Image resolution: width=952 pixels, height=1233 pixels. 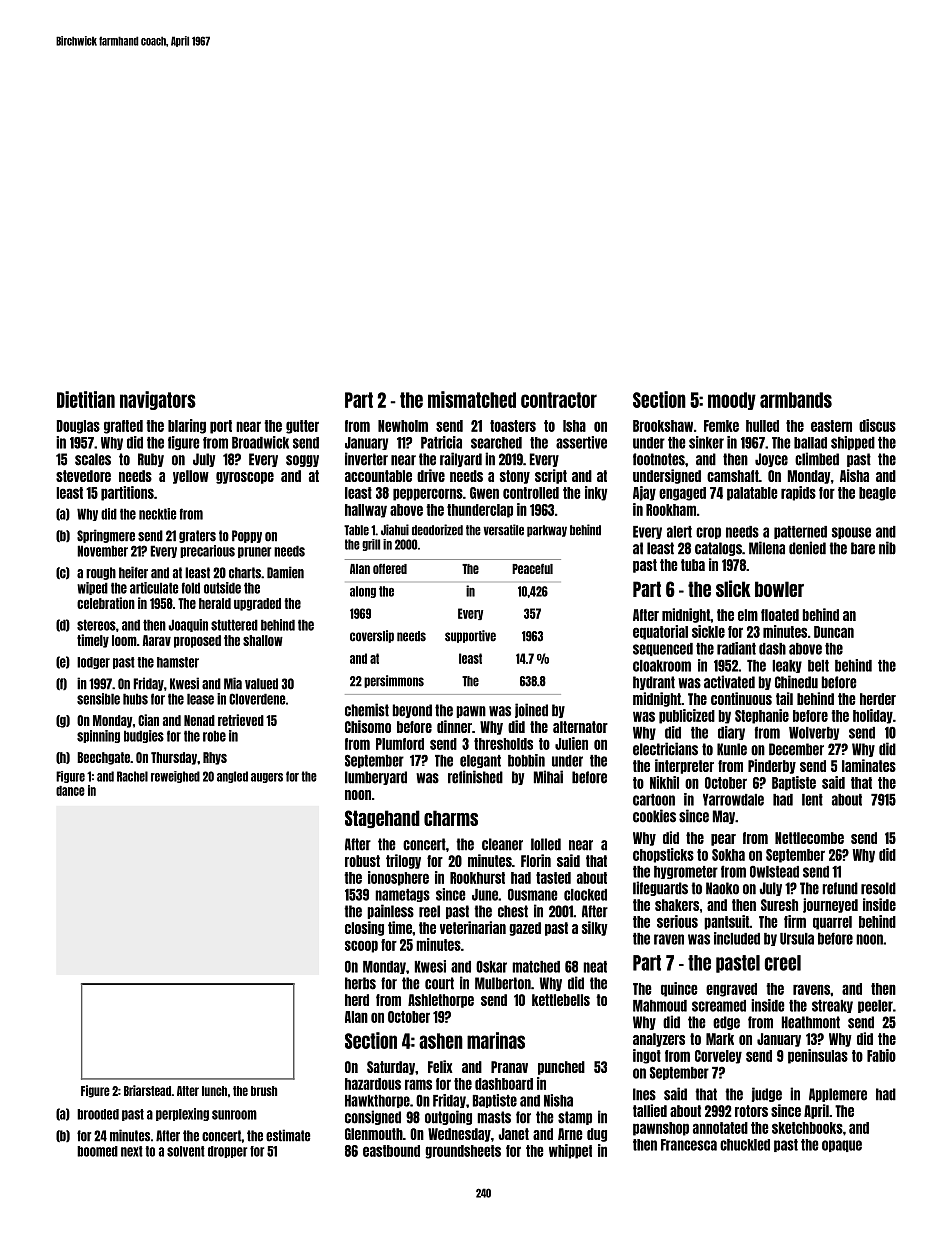 What do you see at coordinates (796, 400) in the image?
I see `armbands` at bounding box center [796, 400].
